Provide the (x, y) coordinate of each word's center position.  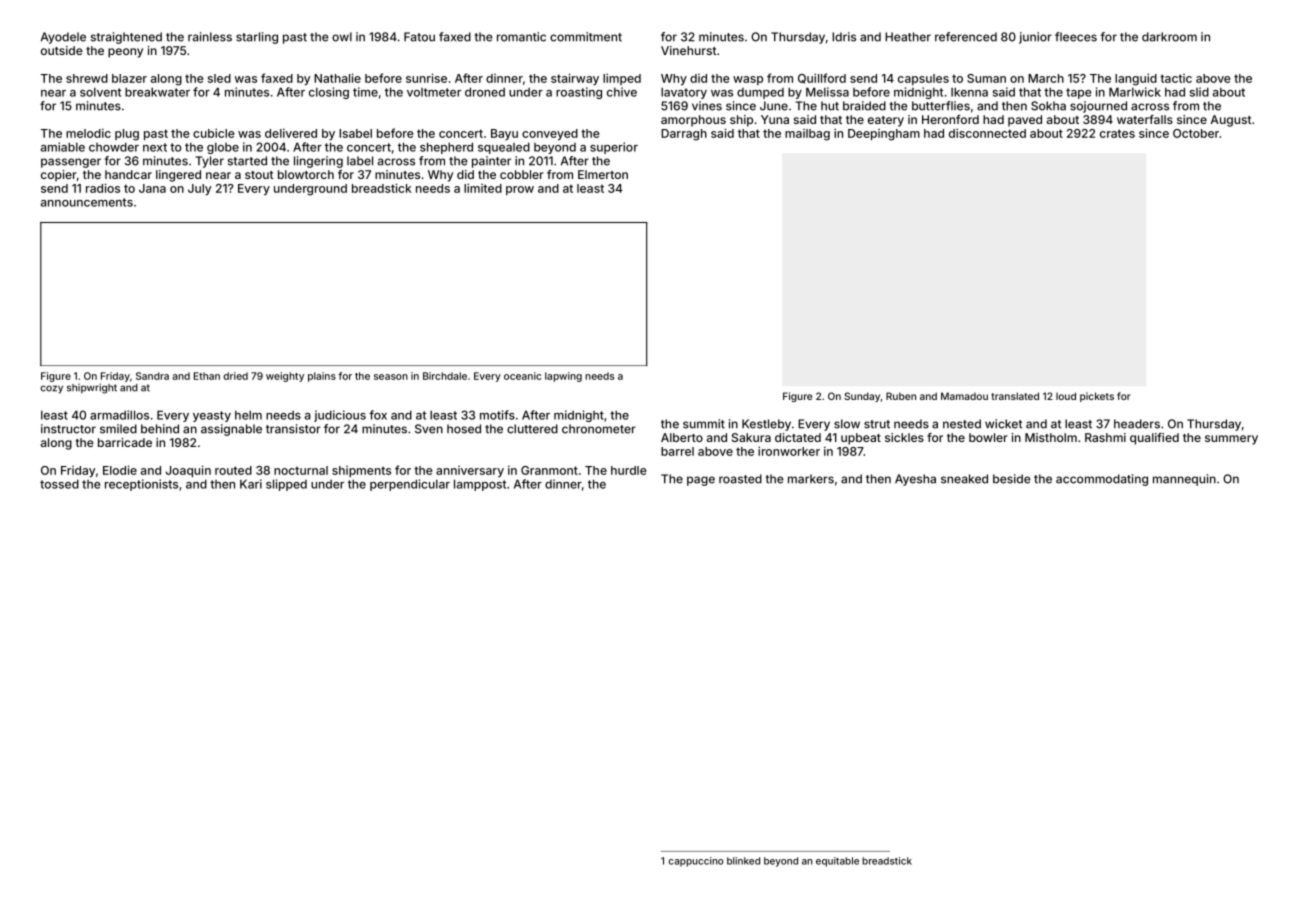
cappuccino (695, 862)
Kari (251, 484)
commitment (586, 37)
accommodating (1102, 480)
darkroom (1169, 37)
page (701, 481)
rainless (210, 37)
